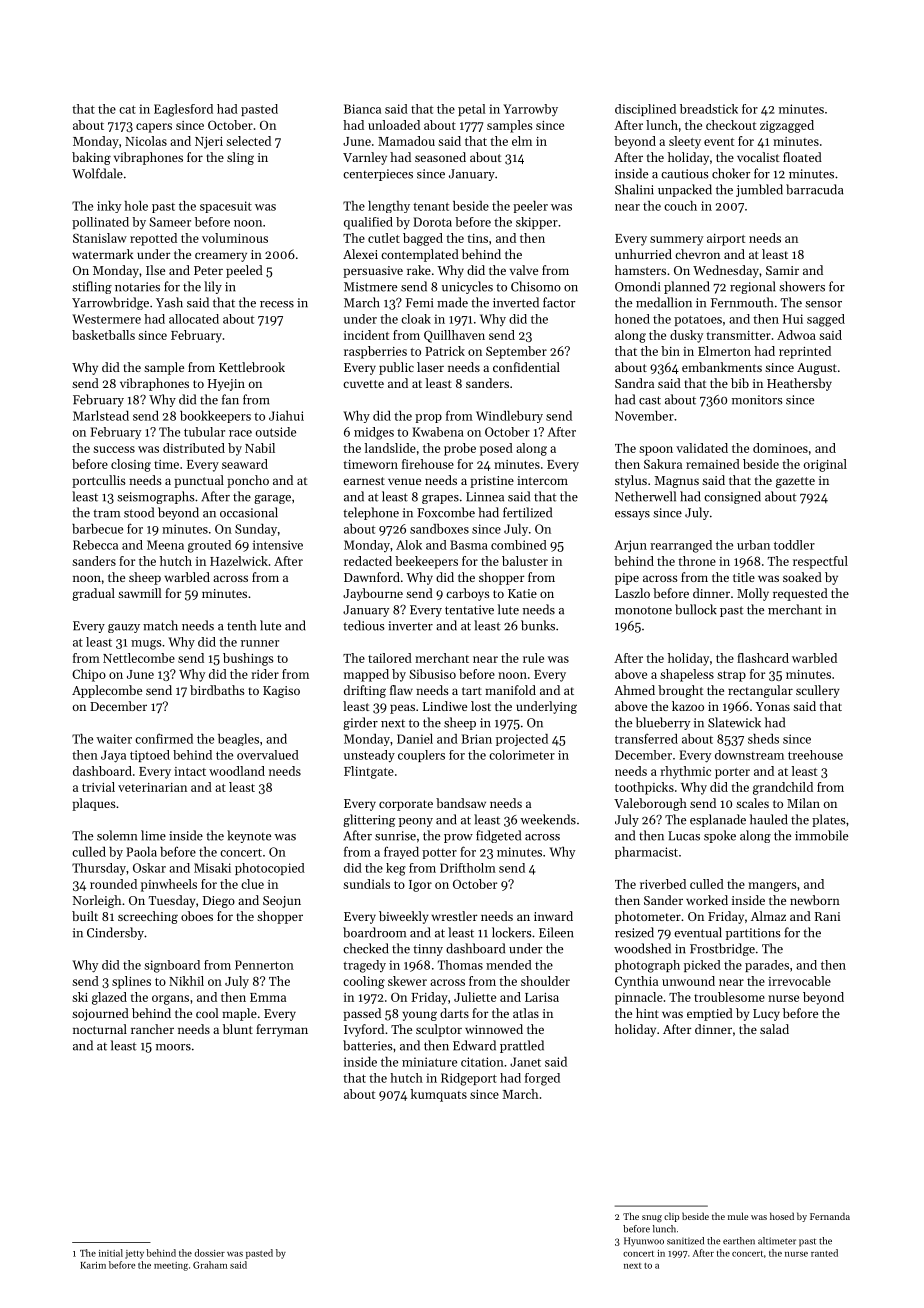  What do you see at coordinates (510, 690) in the screenshot?
I see `manifold` at bounding box center [510, 690].
